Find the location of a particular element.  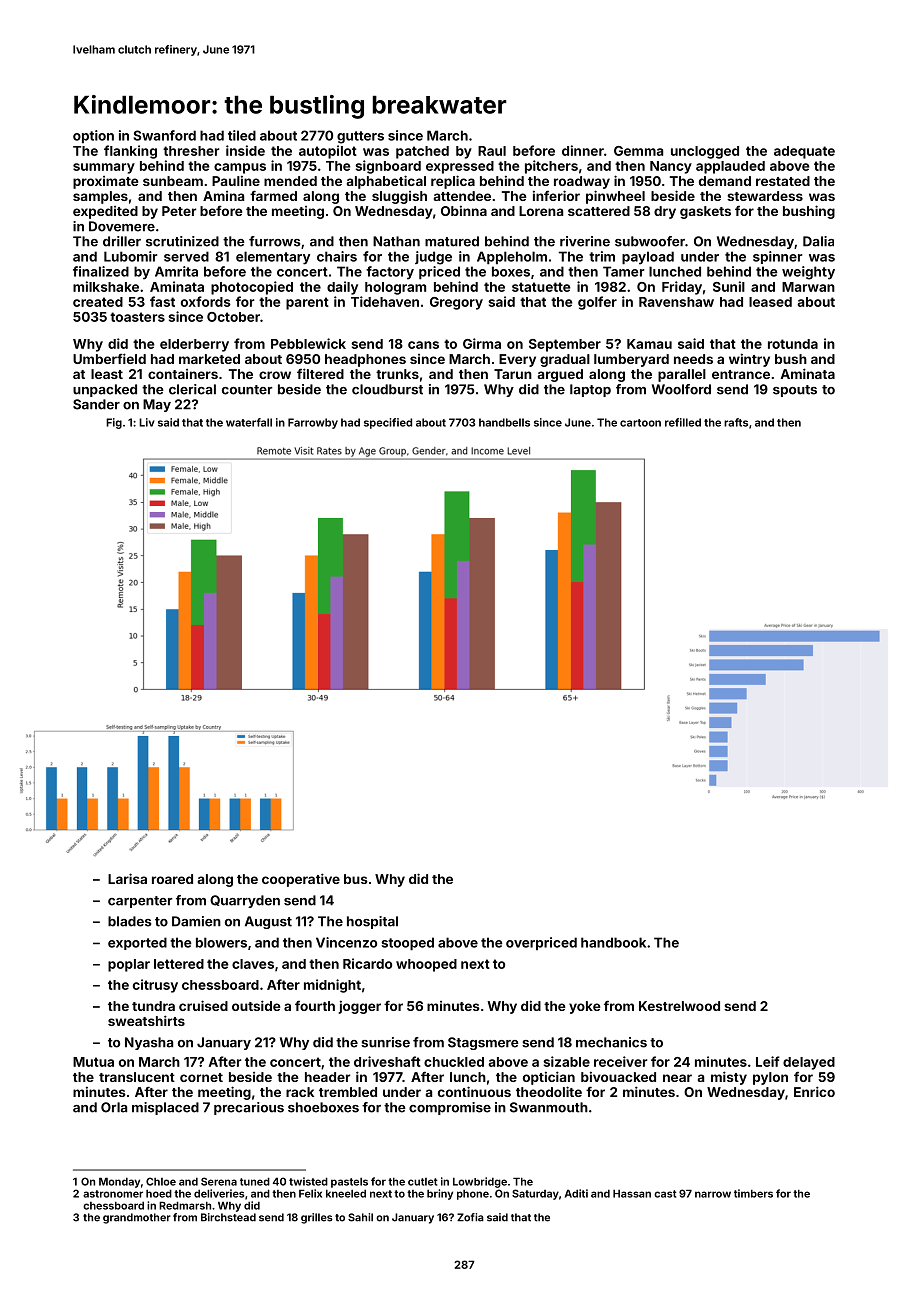

handbook is located at coordinates (613, 942).
